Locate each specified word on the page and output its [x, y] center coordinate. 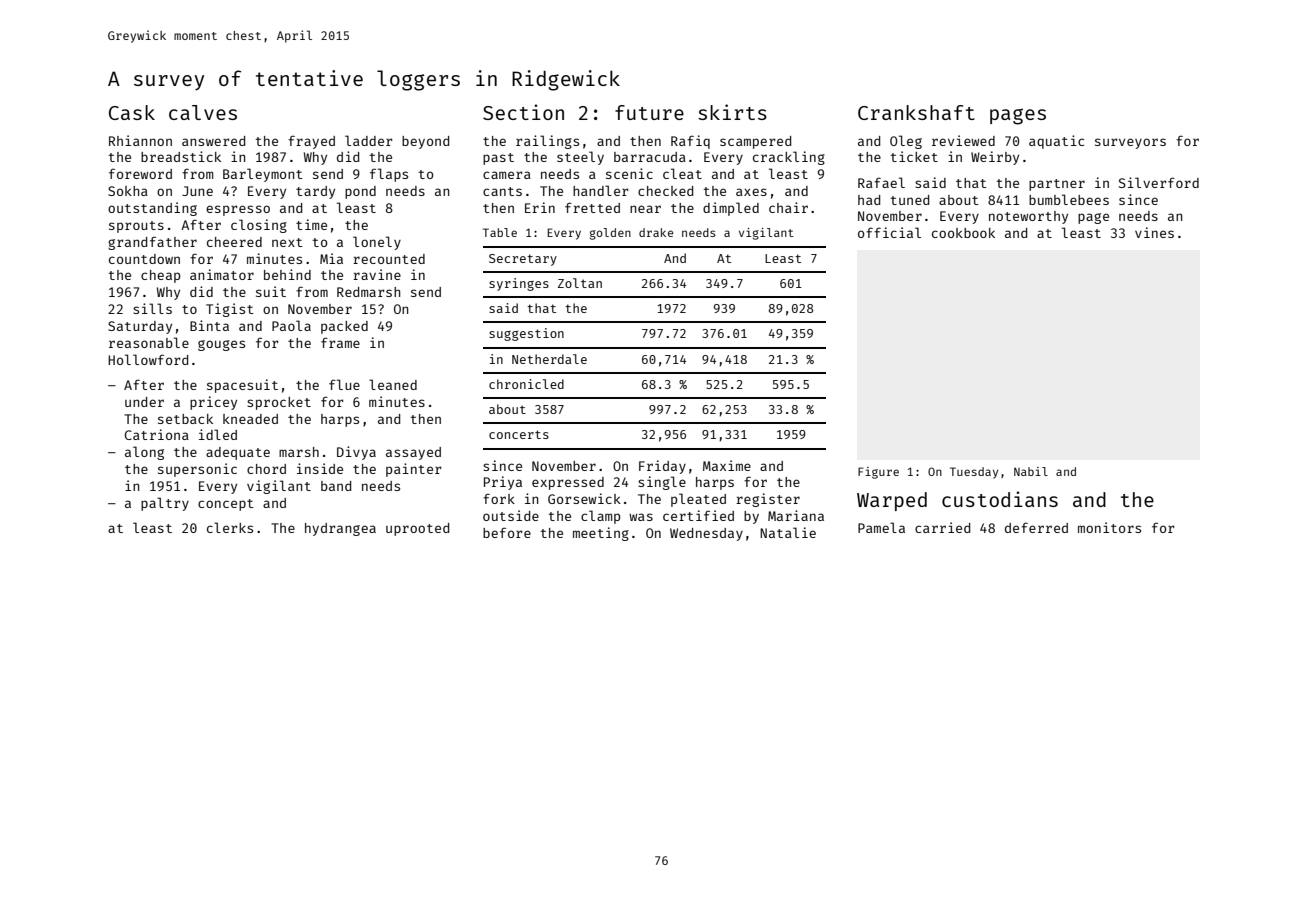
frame [340, 342]
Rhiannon [140, 140]
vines [1154, 232]
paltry [165, 504]
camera [507, 175]
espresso [238, 210]
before [507, 532]
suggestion [526, 334]
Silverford [1159, 182]
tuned [910, 200]
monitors [1109, 527]
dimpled [731, 209]
